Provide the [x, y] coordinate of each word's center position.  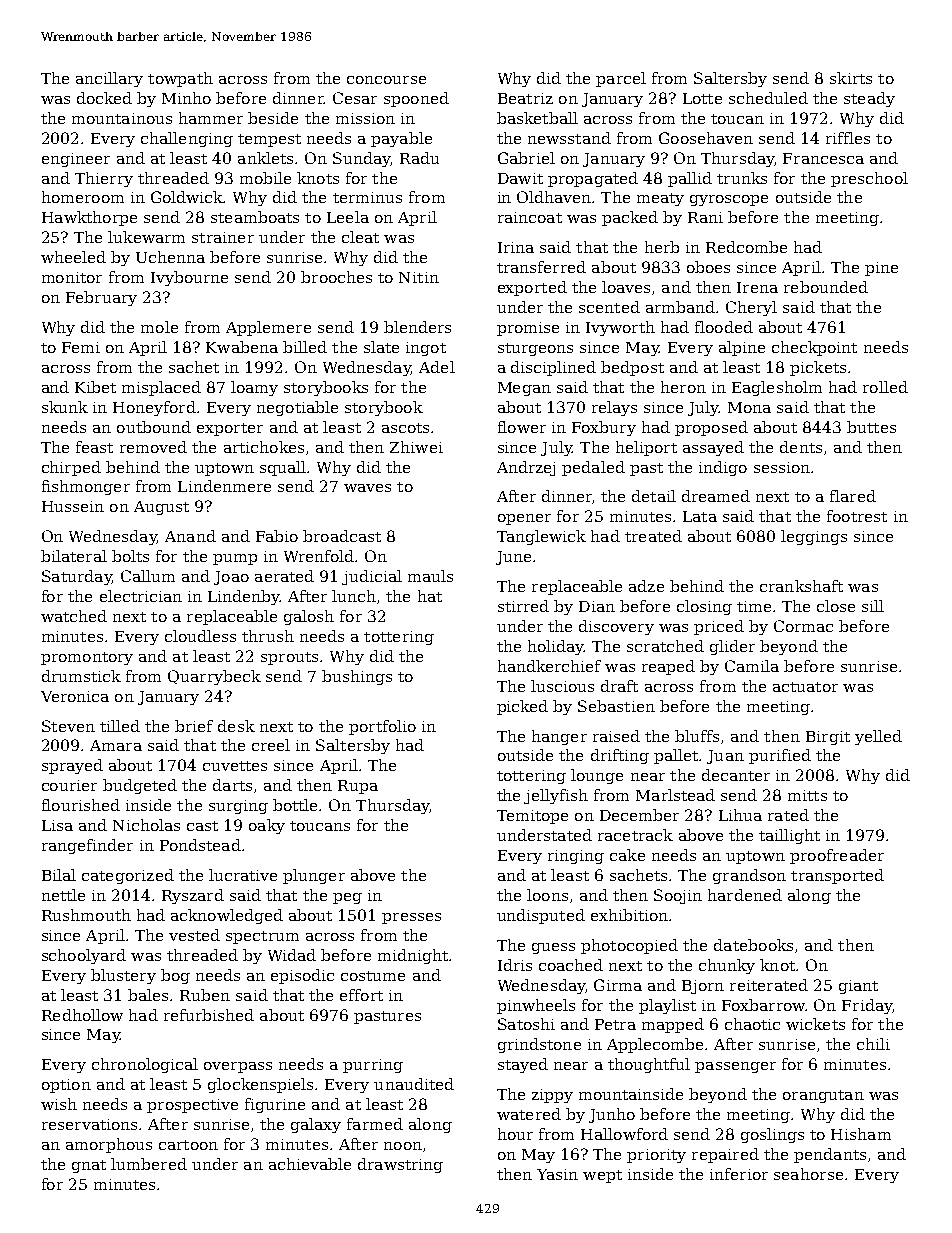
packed [630, 218]
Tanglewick [541, 537]
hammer [211, 118]
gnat [89, 1166]
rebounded [826, 287]
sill [873, 606]
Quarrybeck [214, 677]
